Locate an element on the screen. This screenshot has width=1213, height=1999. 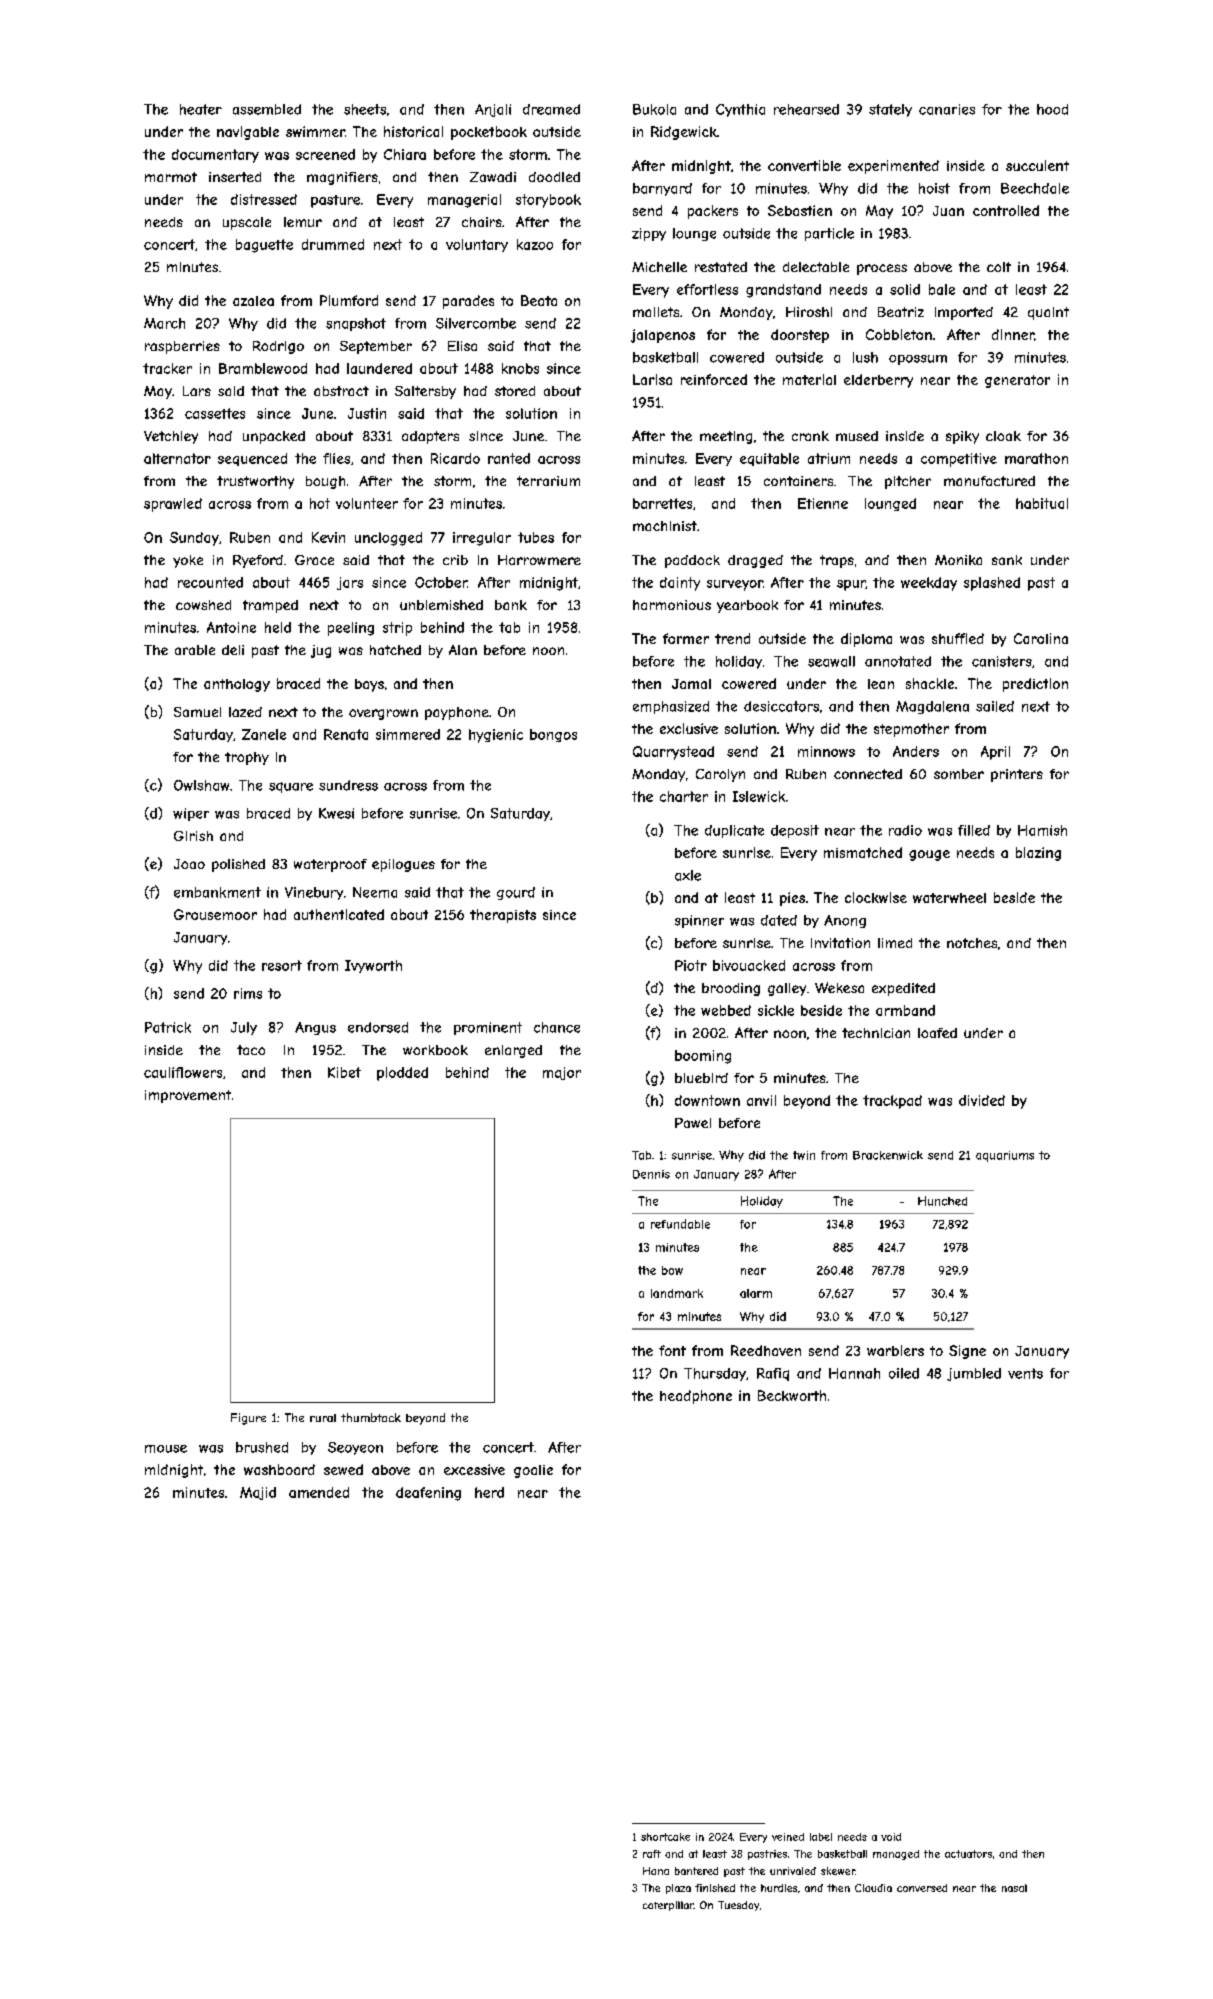
therapists is located at coordinates (503, 916).
